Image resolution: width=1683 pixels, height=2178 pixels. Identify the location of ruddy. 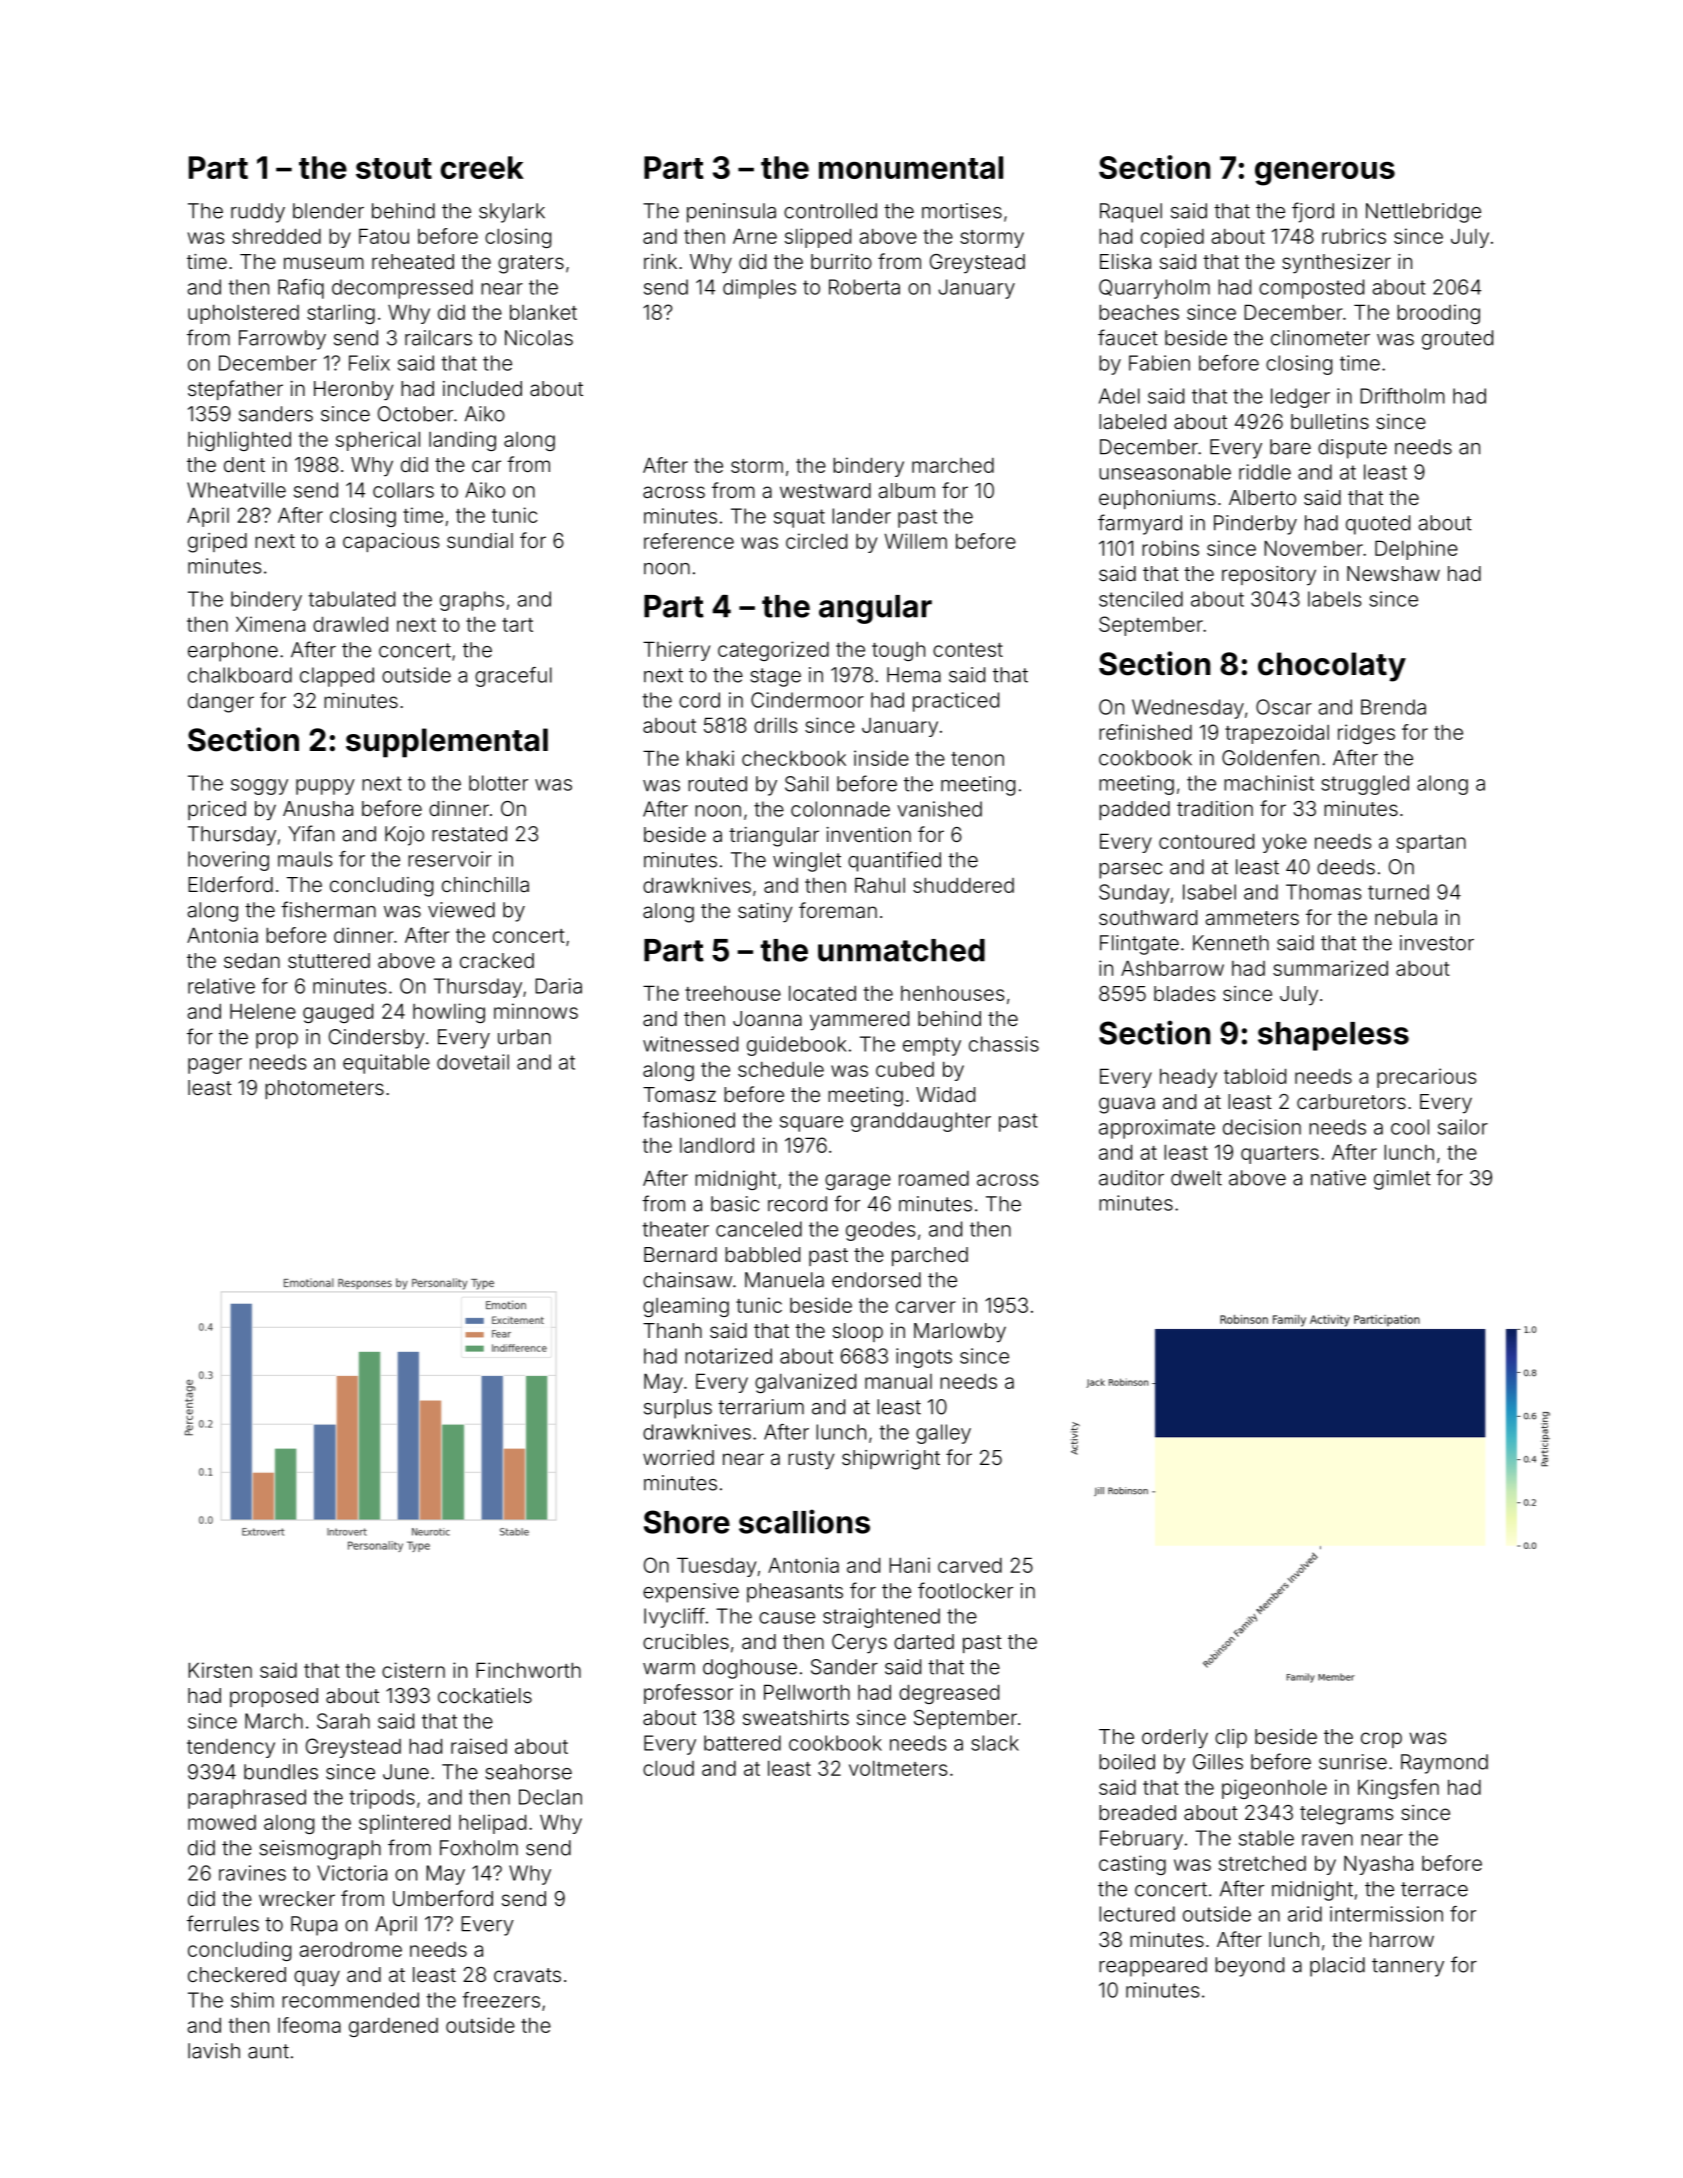
(258, 213).
